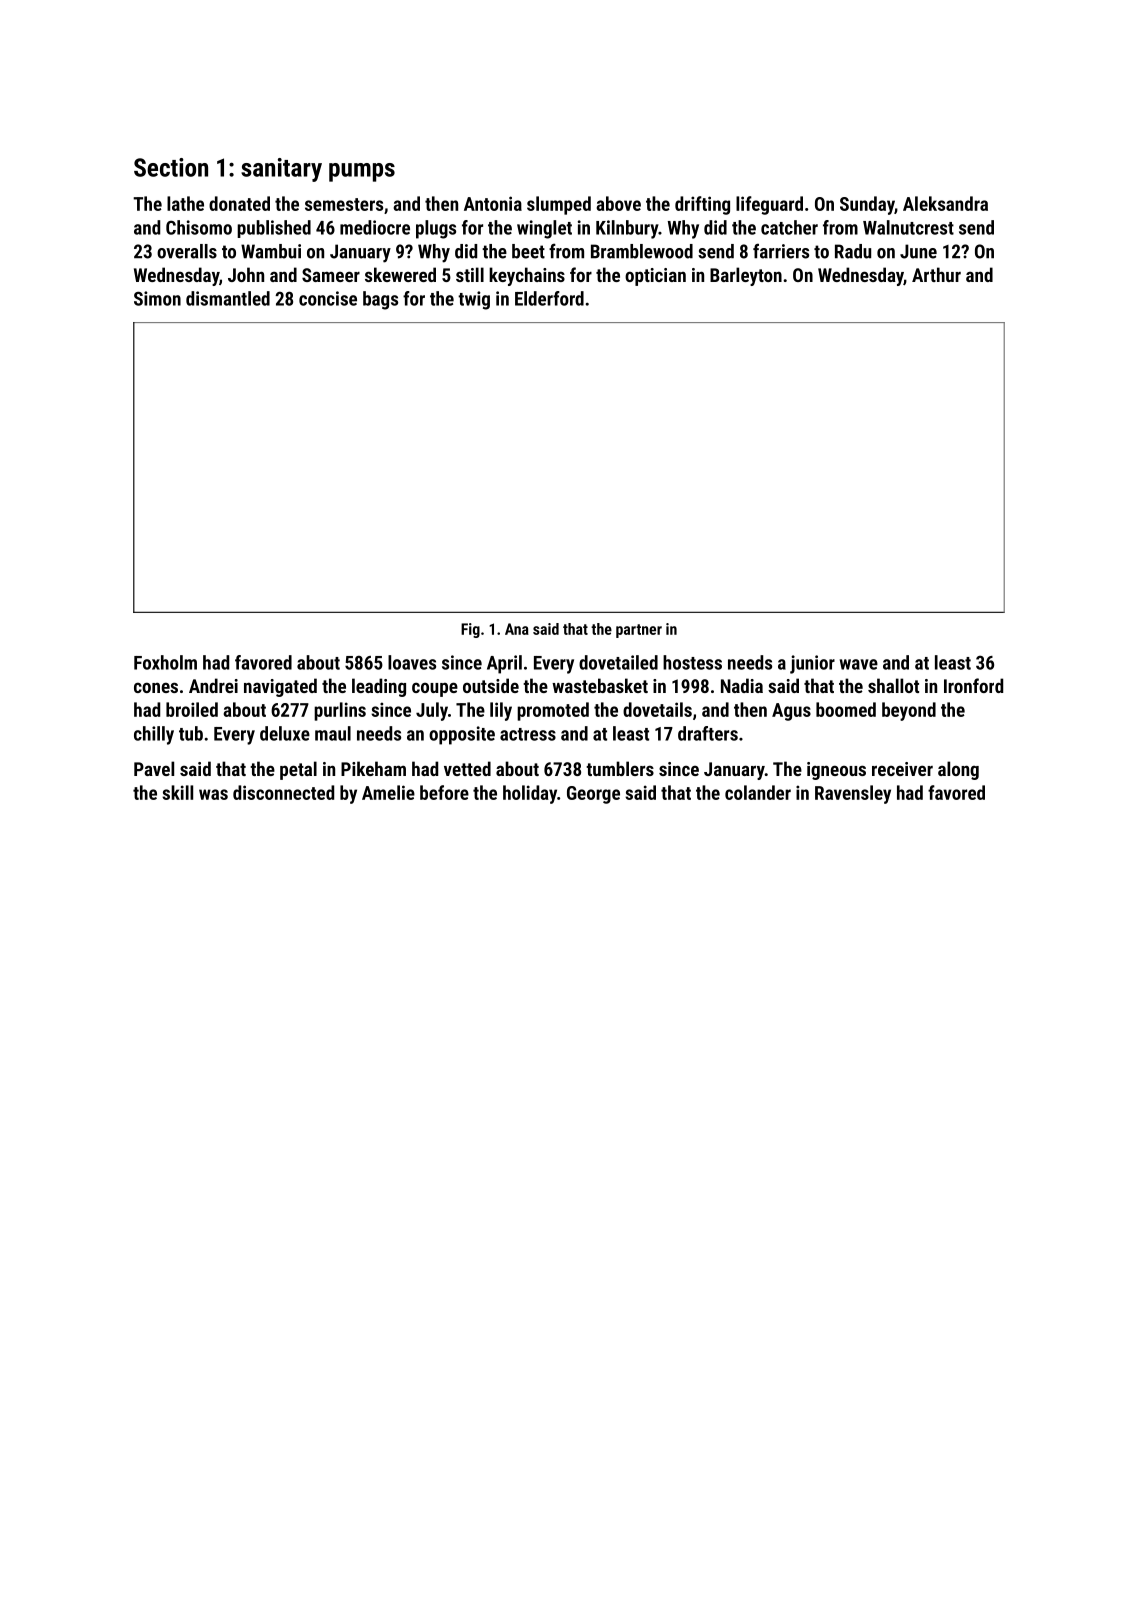 The width and height of the screenshot is (1138, 1609). What do you see at coordinates (859, 664) in the screenshot?
I see `wave` at bounding box center [859, 664].
